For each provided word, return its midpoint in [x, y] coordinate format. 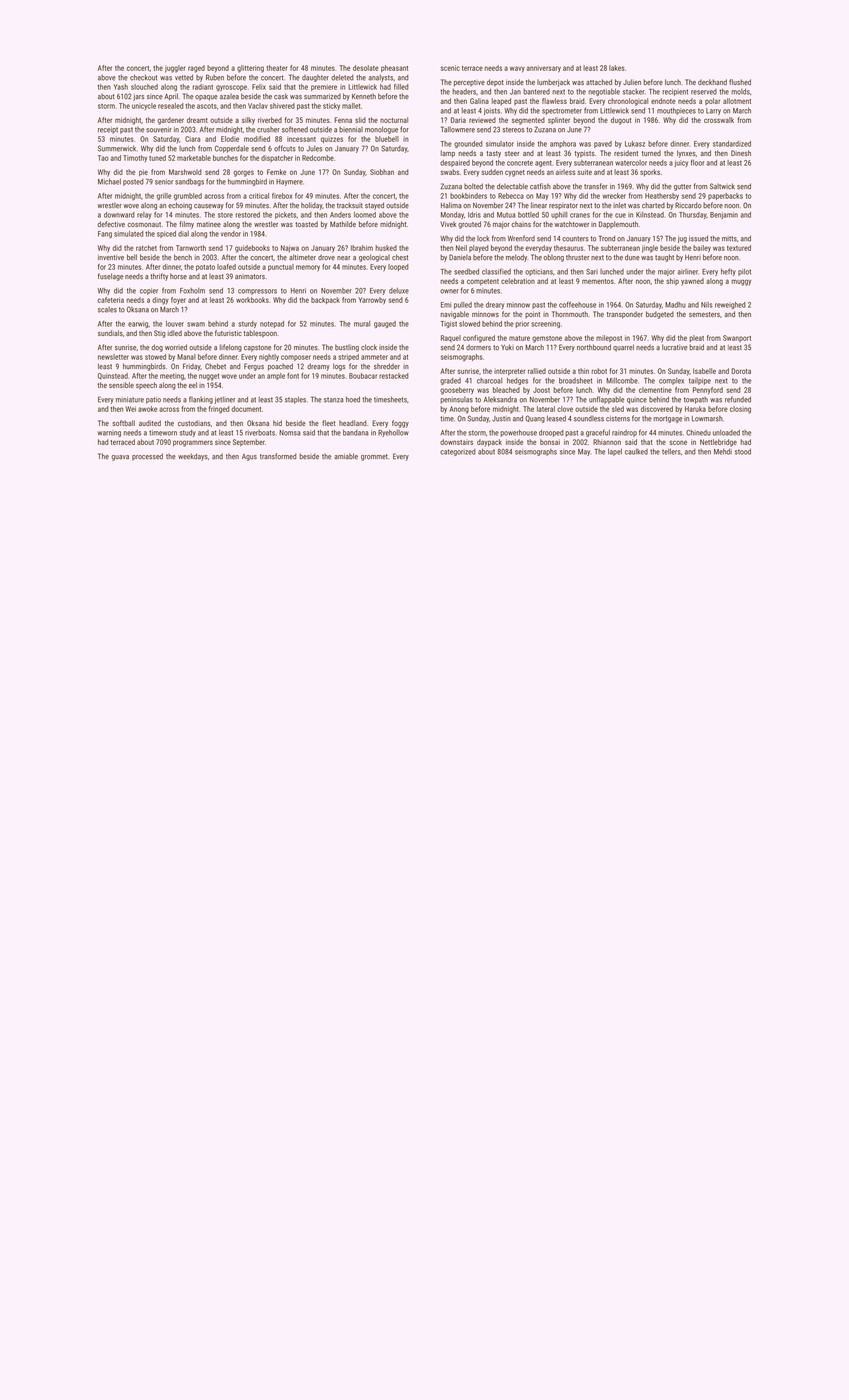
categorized [458, 452]
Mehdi [723, 452]
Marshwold [185, 172]
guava [120, 458]
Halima [451, 205]
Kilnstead [650, 215]
